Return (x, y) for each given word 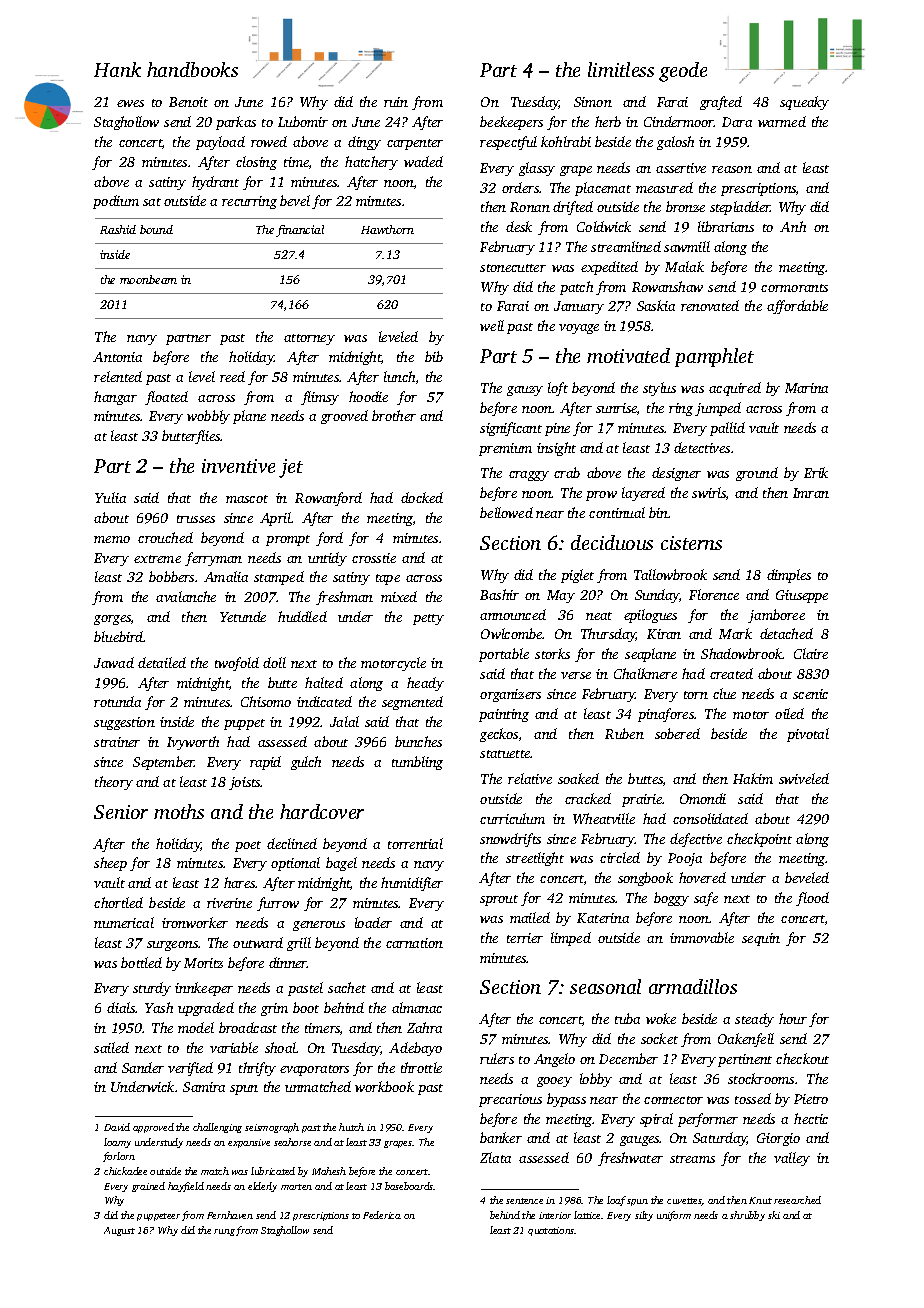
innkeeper (204, 989)
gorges (112, 620)
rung (224, 1232)
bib (434, 356)
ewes (130, 103)
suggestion (124, 723)
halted (324, 682)
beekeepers (511, 123)
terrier (525, 938)
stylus (659, 389)
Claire (811, 653)
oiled (789, 713)
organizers (510, 695)
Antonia (117, 357)
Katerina (603, 918)
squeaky (804, 103)
